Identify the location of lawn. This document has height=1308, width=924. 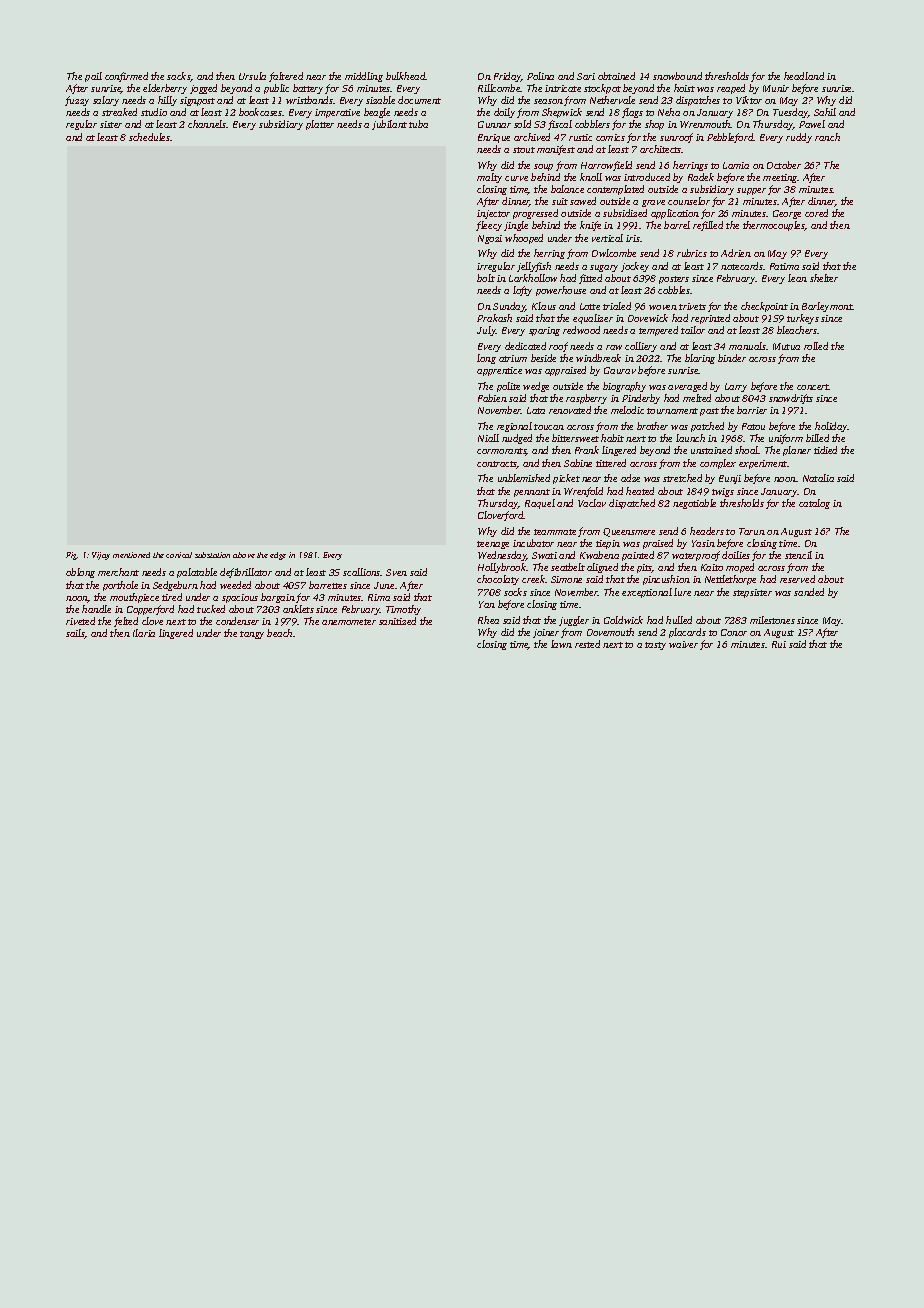
(561, 644).
